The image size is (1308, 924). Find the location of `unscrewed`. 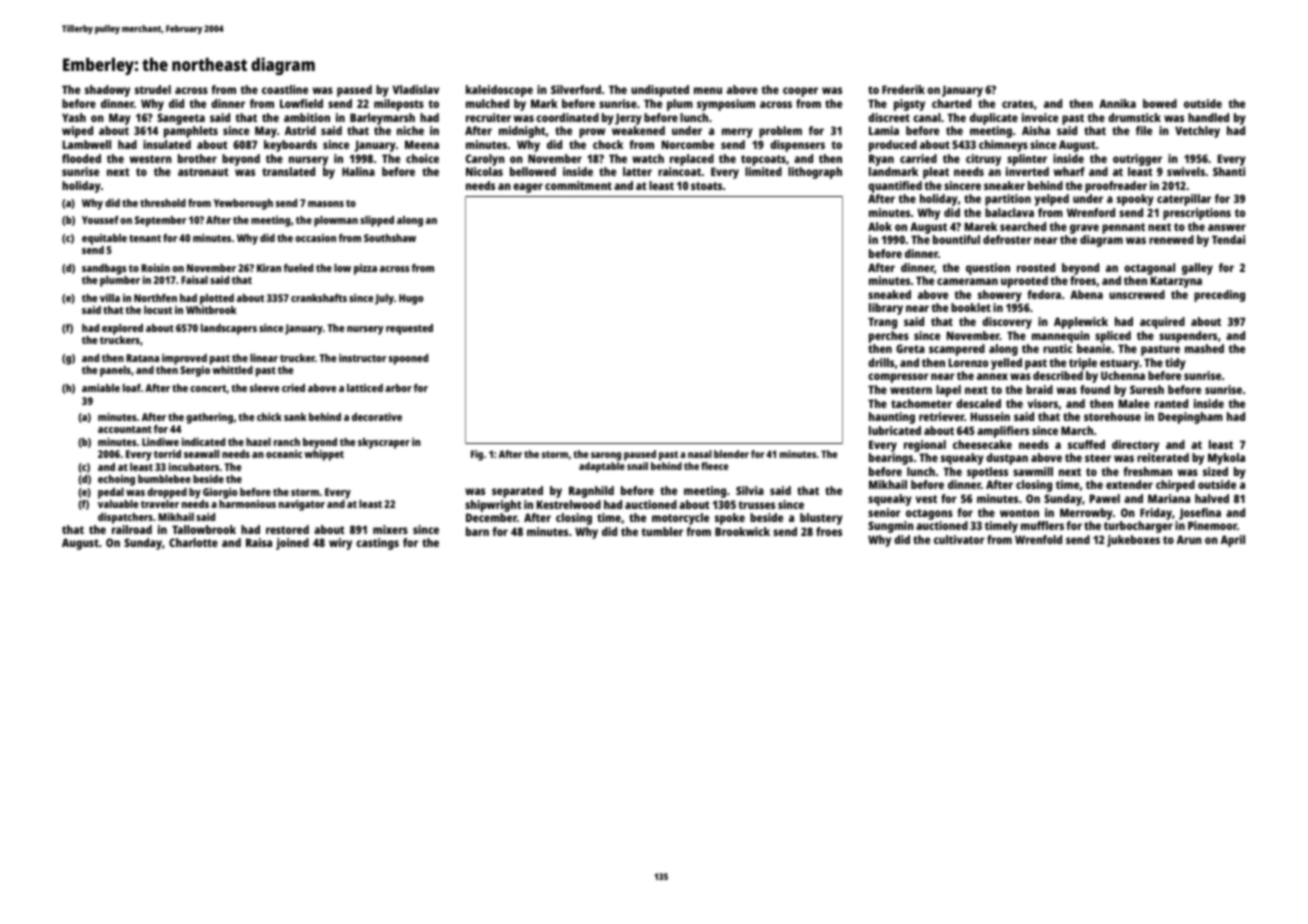

unscrewed is located at coordinates (1137, 294).
